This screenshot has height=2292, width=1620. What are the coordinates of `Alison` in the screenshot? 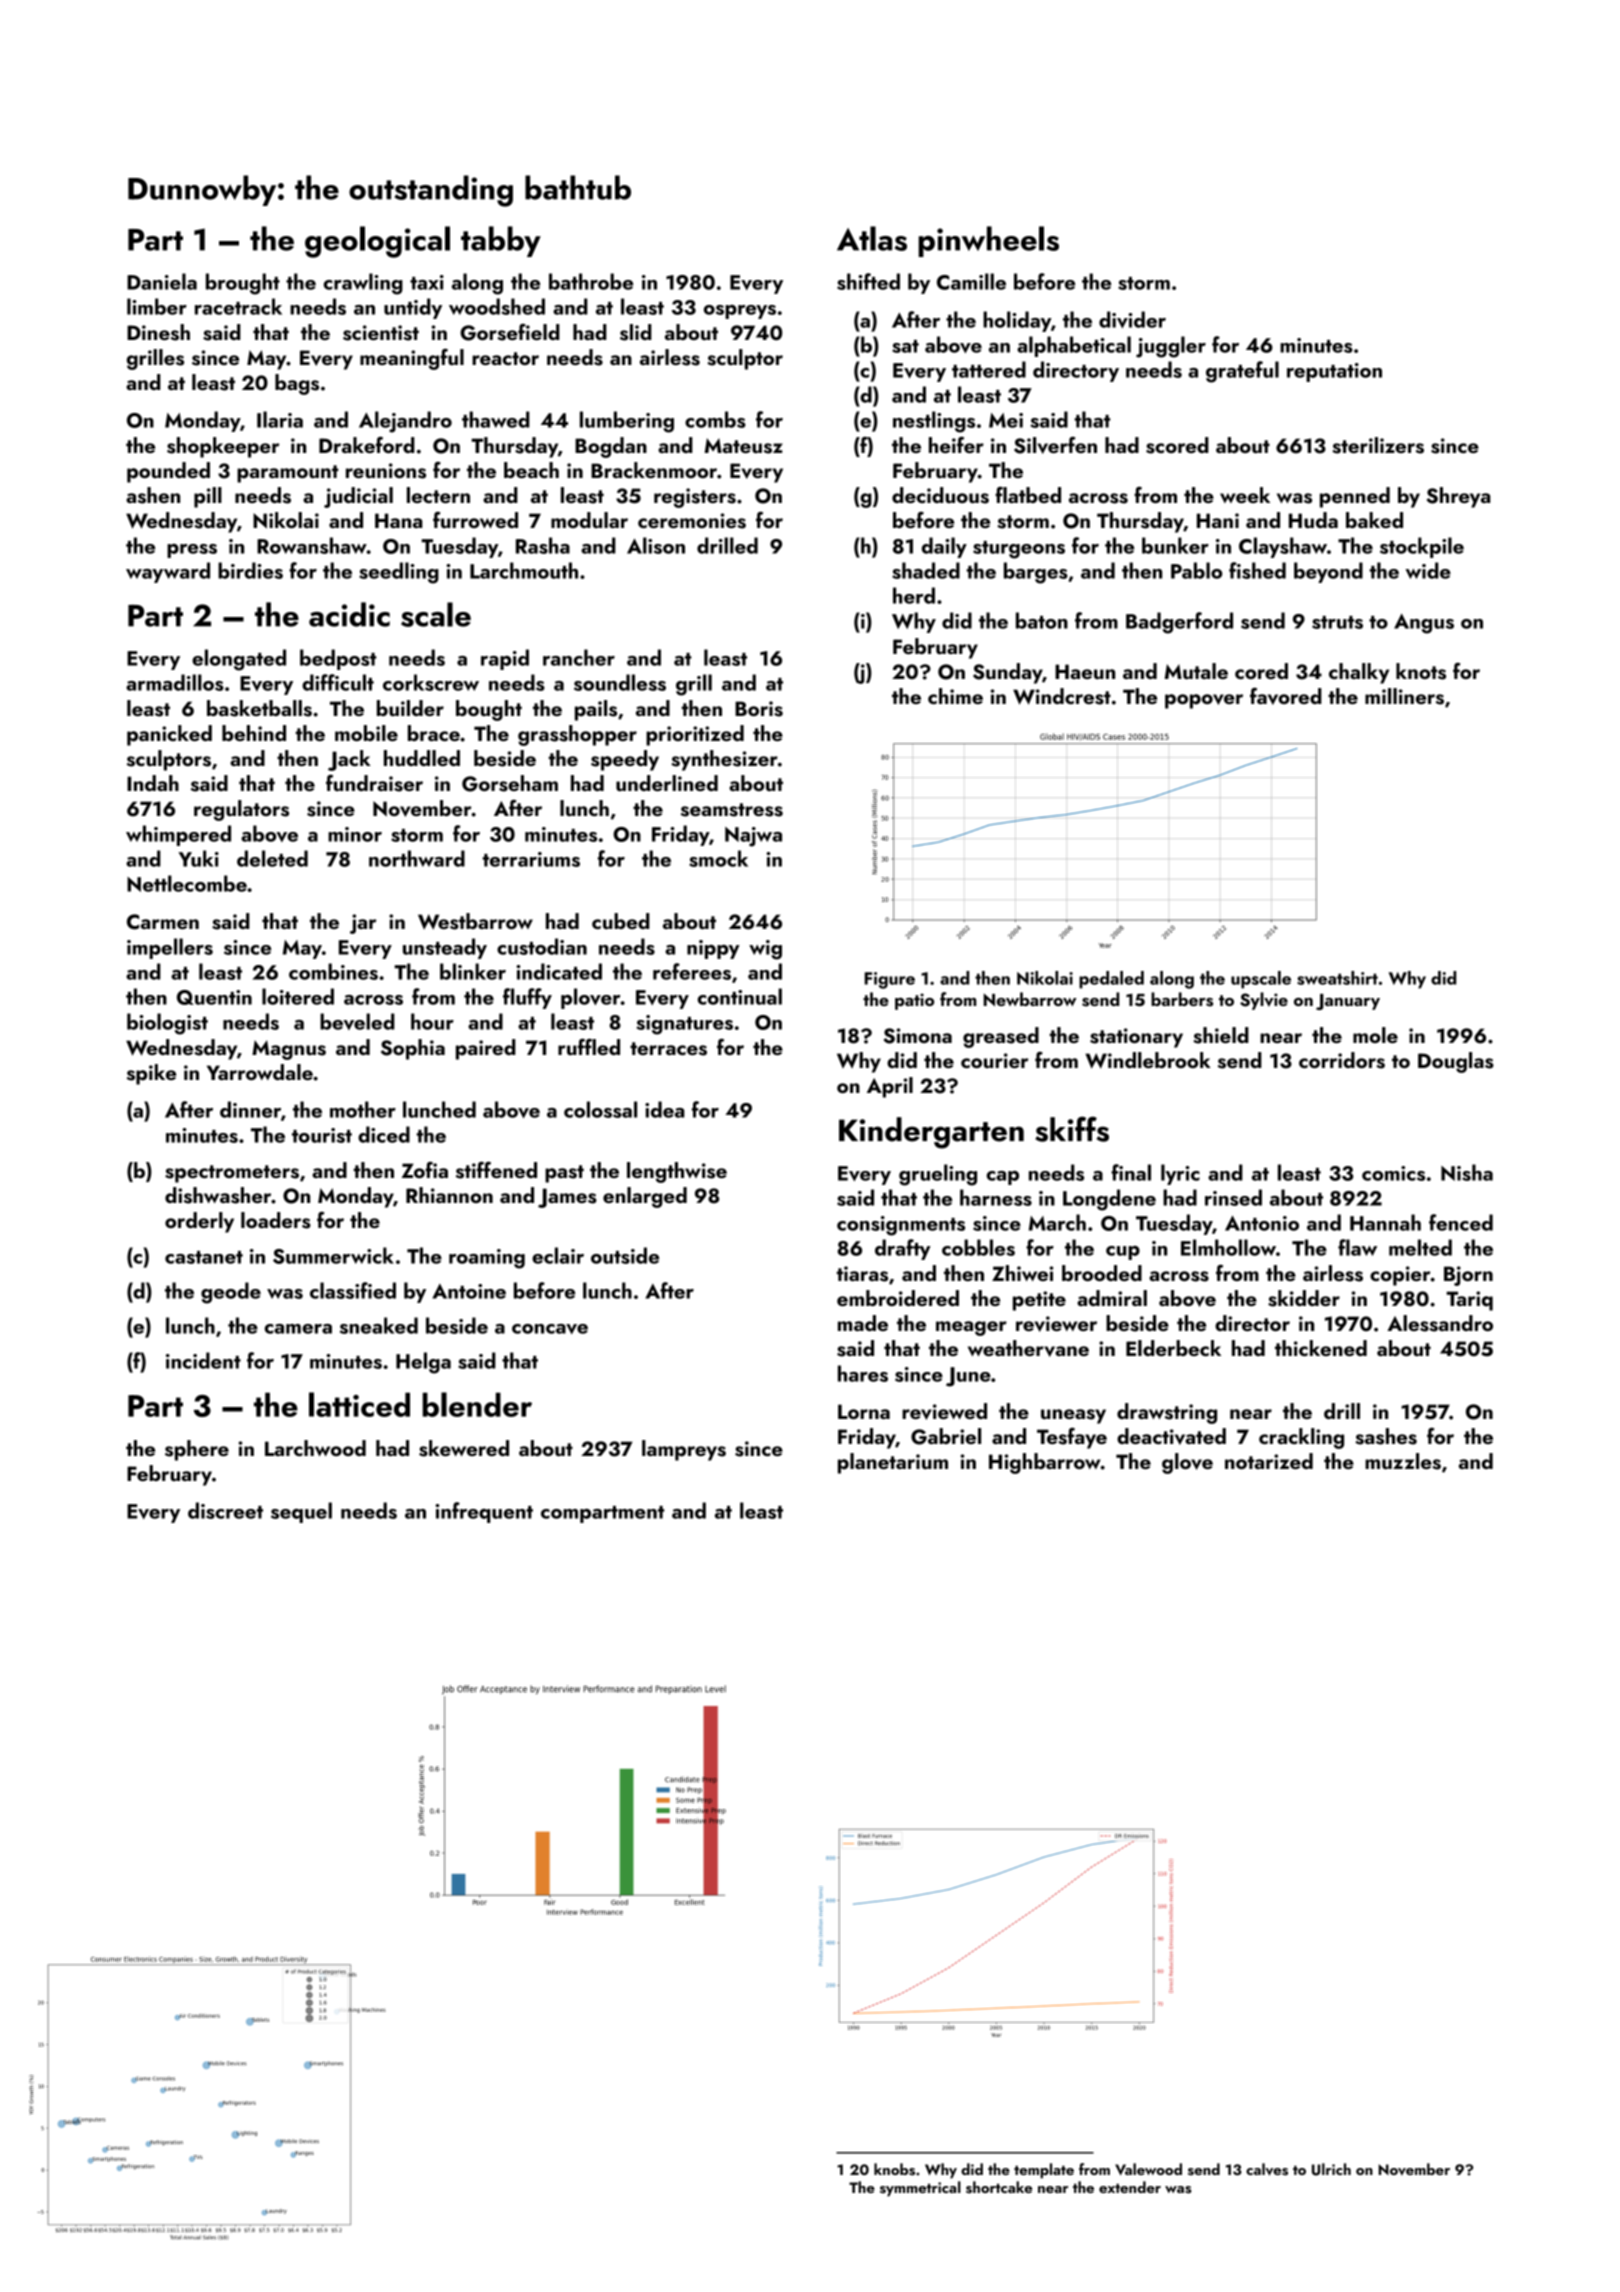 It's located at (656, 545).
